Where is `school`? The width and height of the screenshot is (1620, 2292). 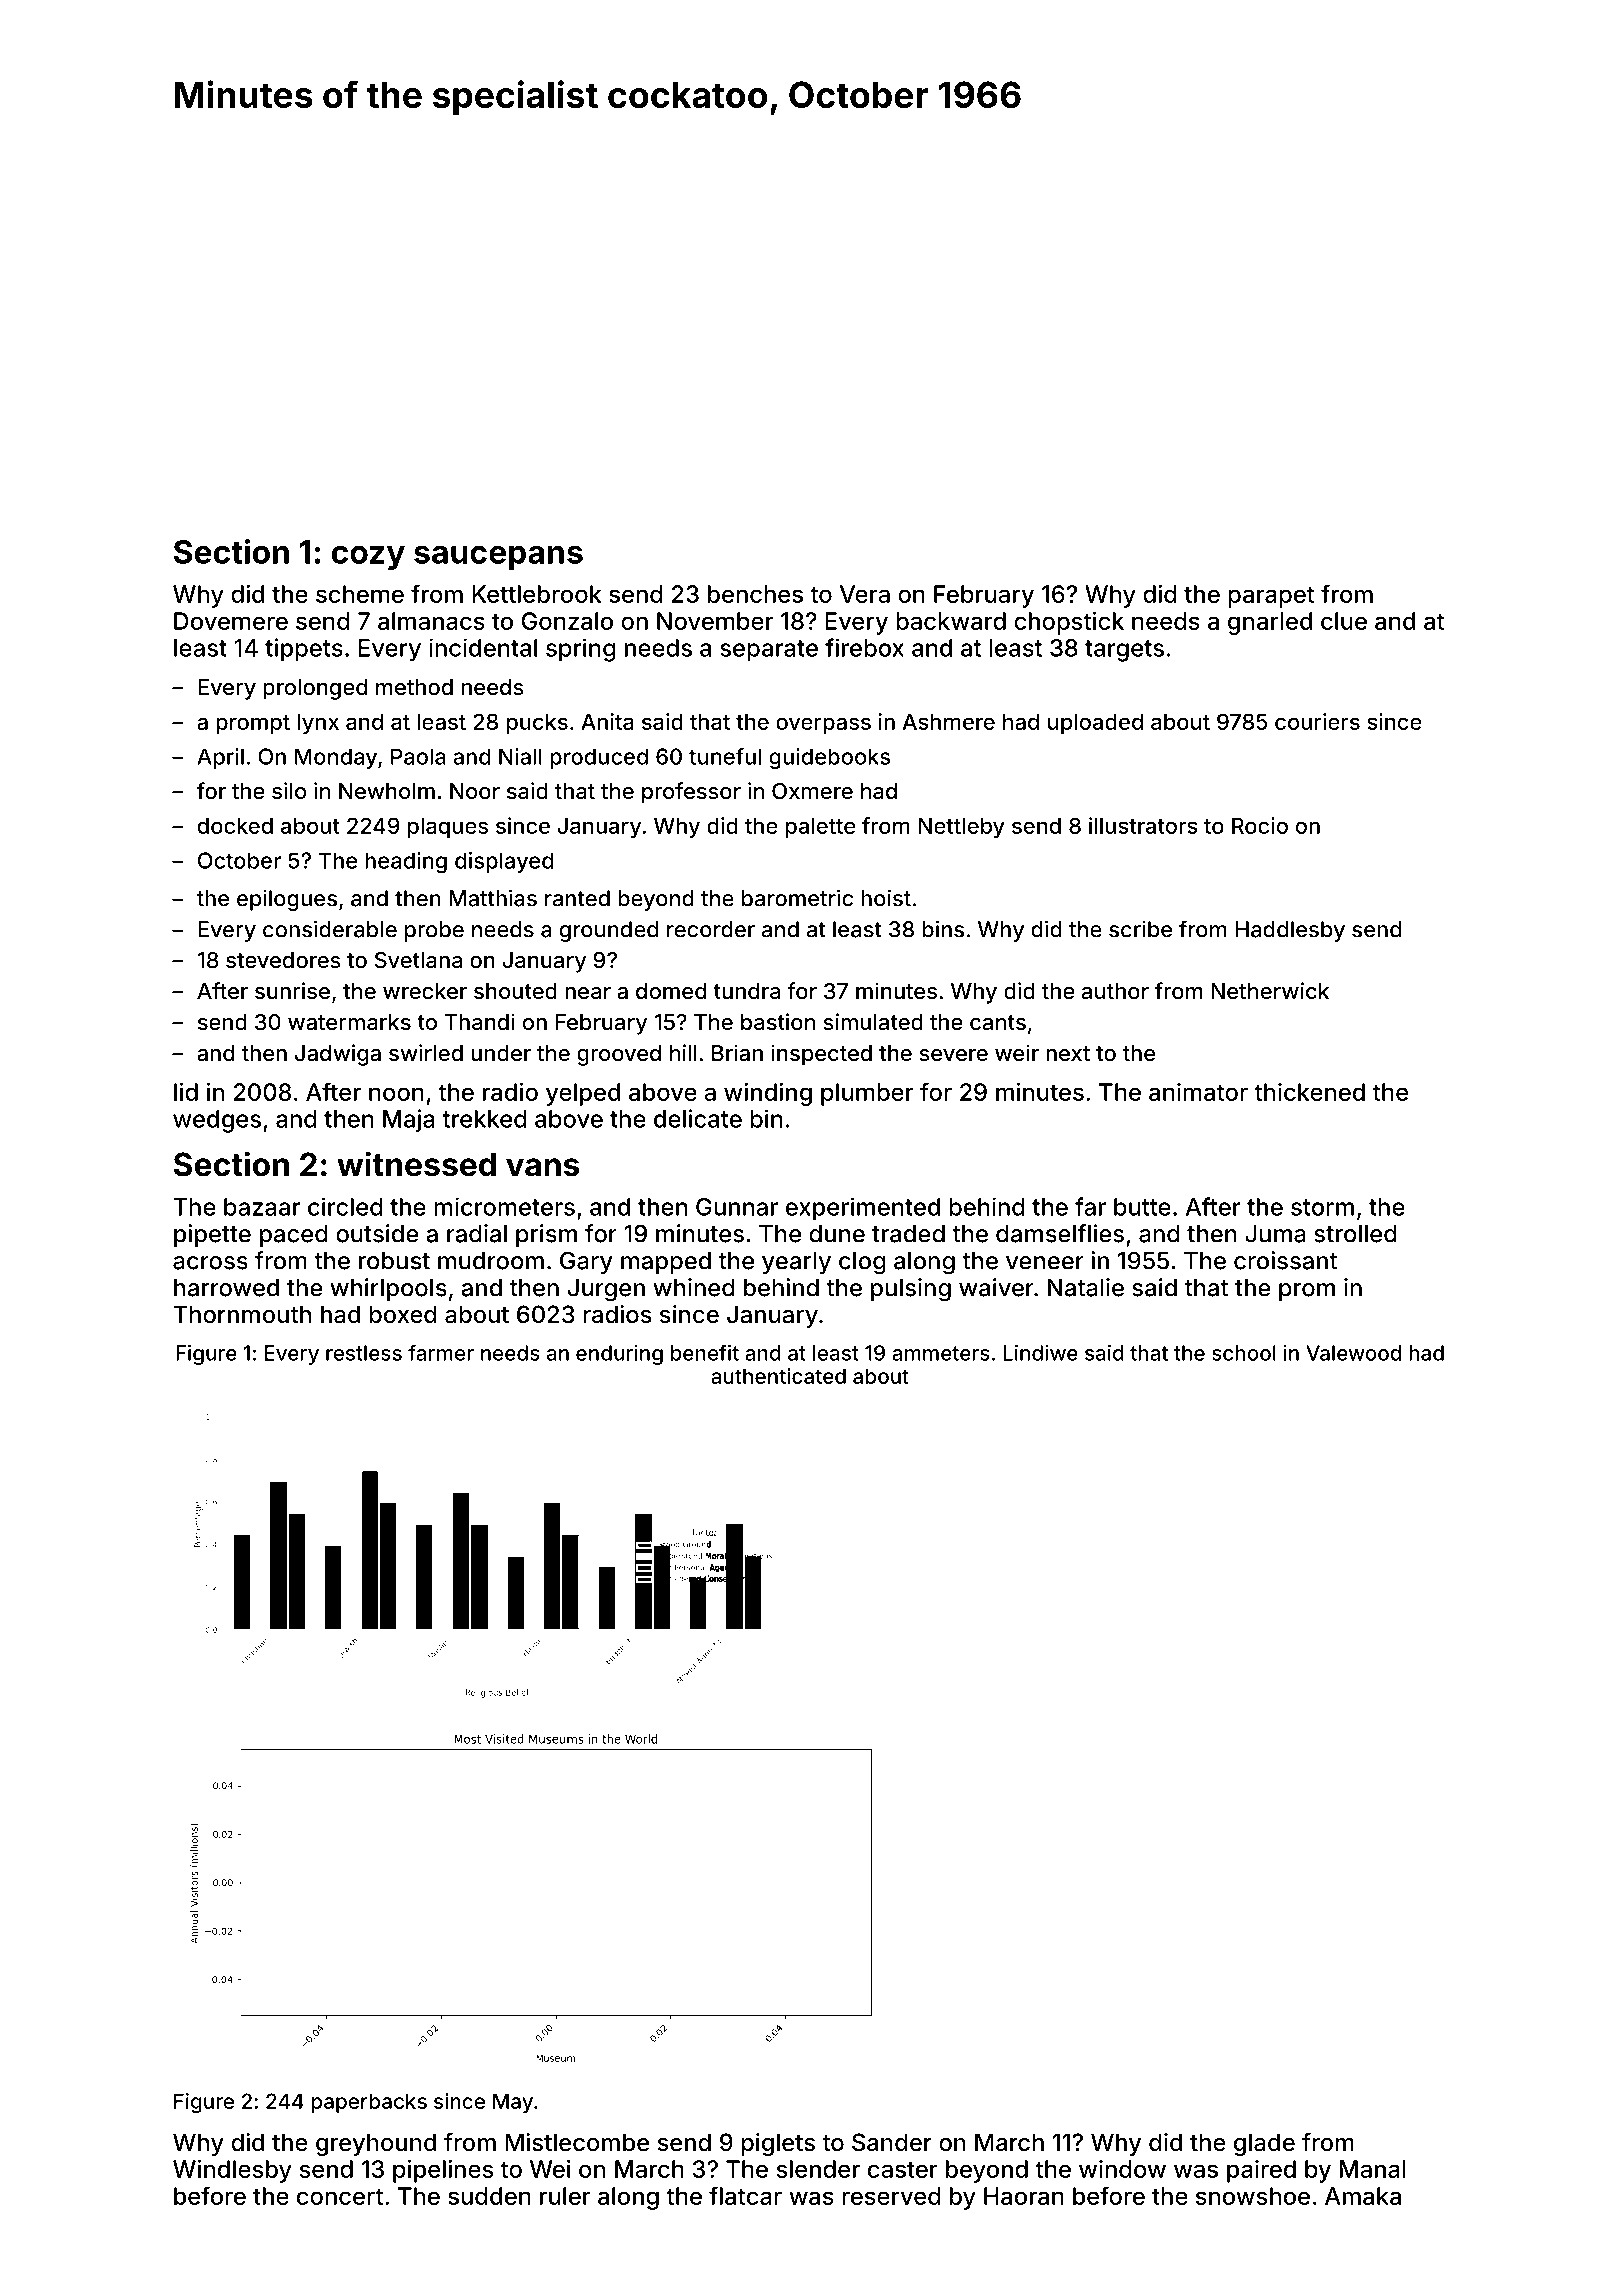 school is located at coordinates (1244, 1353).
